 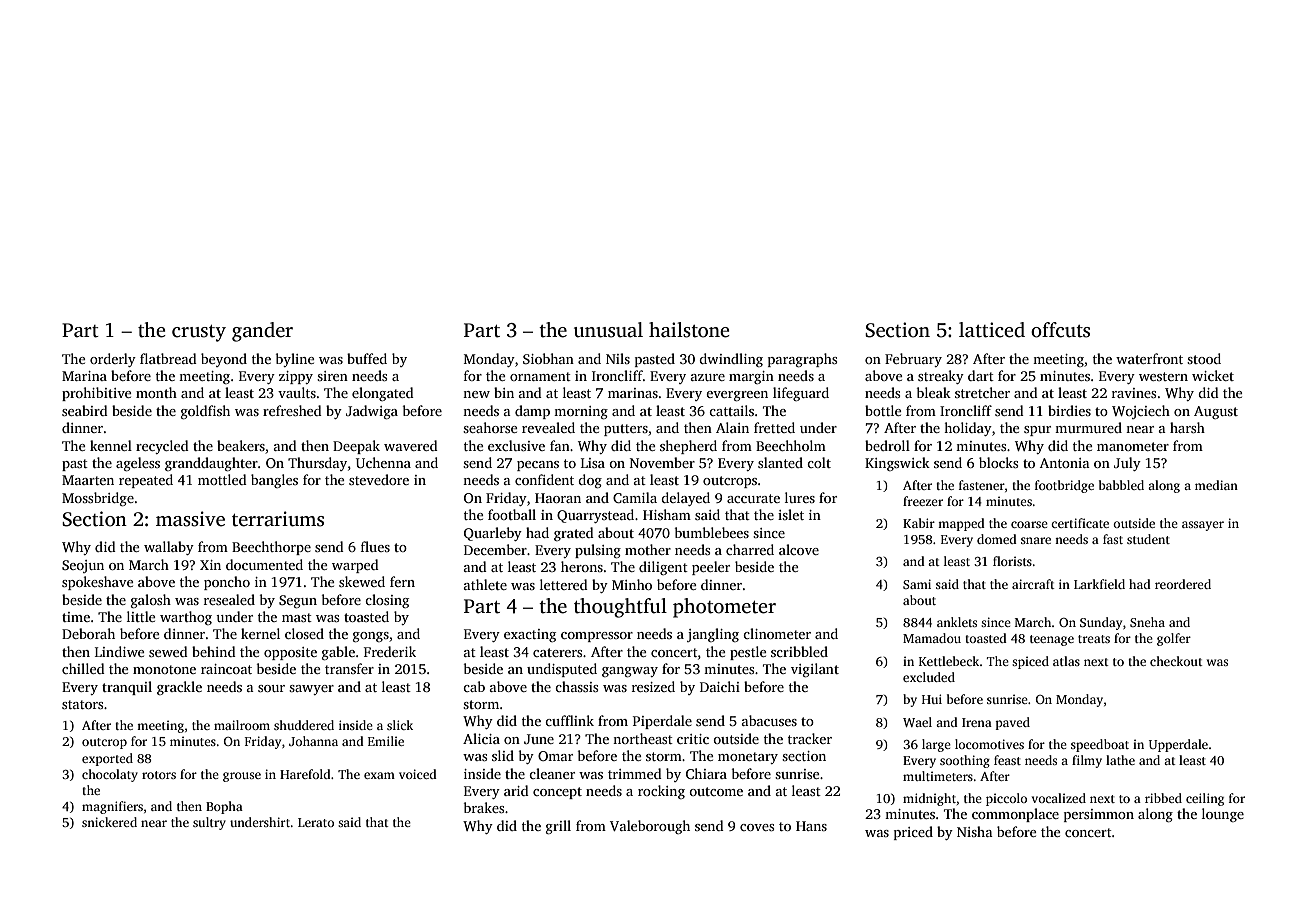 What do you see at coordinates (932, 638) in the screenshot?
I see `Mamadou` at bounding box center [932, 638].
